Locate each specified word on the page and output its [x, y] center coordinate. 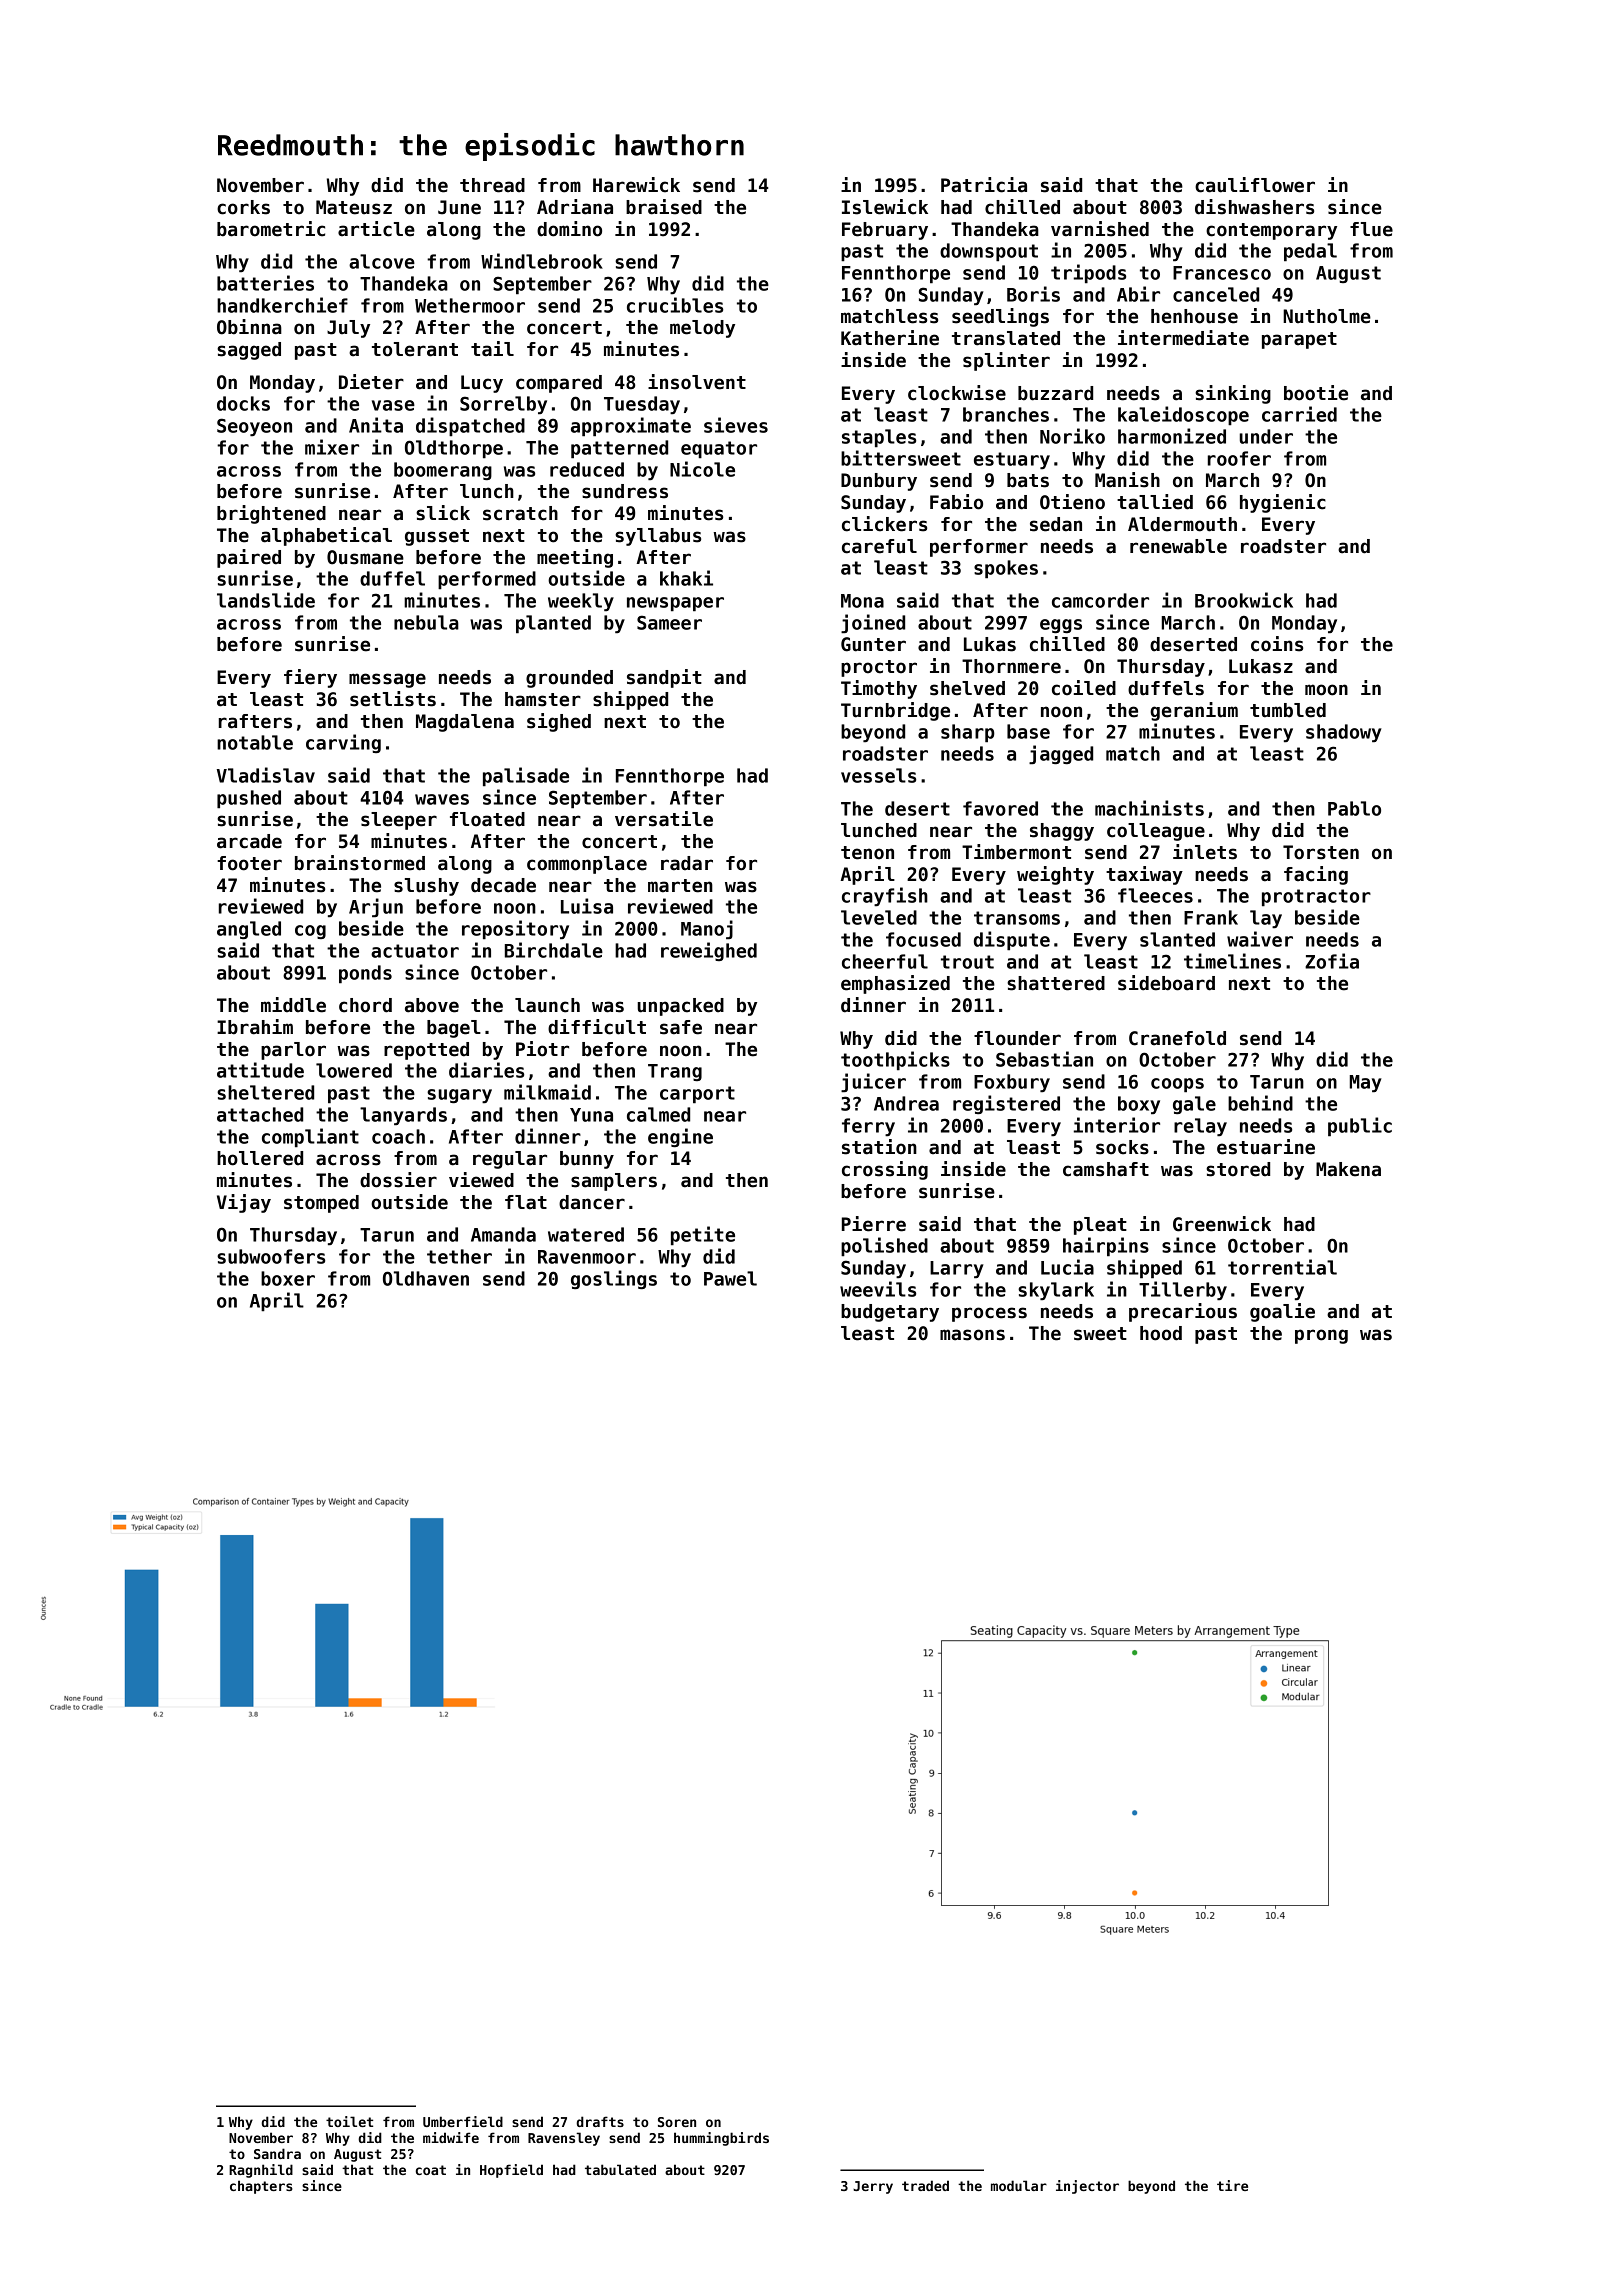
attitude [260, 1070]
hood [1161, 1333]
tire [1232, 2185]
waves [442, 799]
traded [925, 2185]
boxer [288, 1278]
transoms [1017, 918]
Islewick [885, 207]
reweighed [709, 951]
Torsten [1321, 852]
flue [1371, 229]
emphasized [895, 984]
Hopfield [511, 2171]
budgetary [890, 1313]
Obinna [249, 327]
